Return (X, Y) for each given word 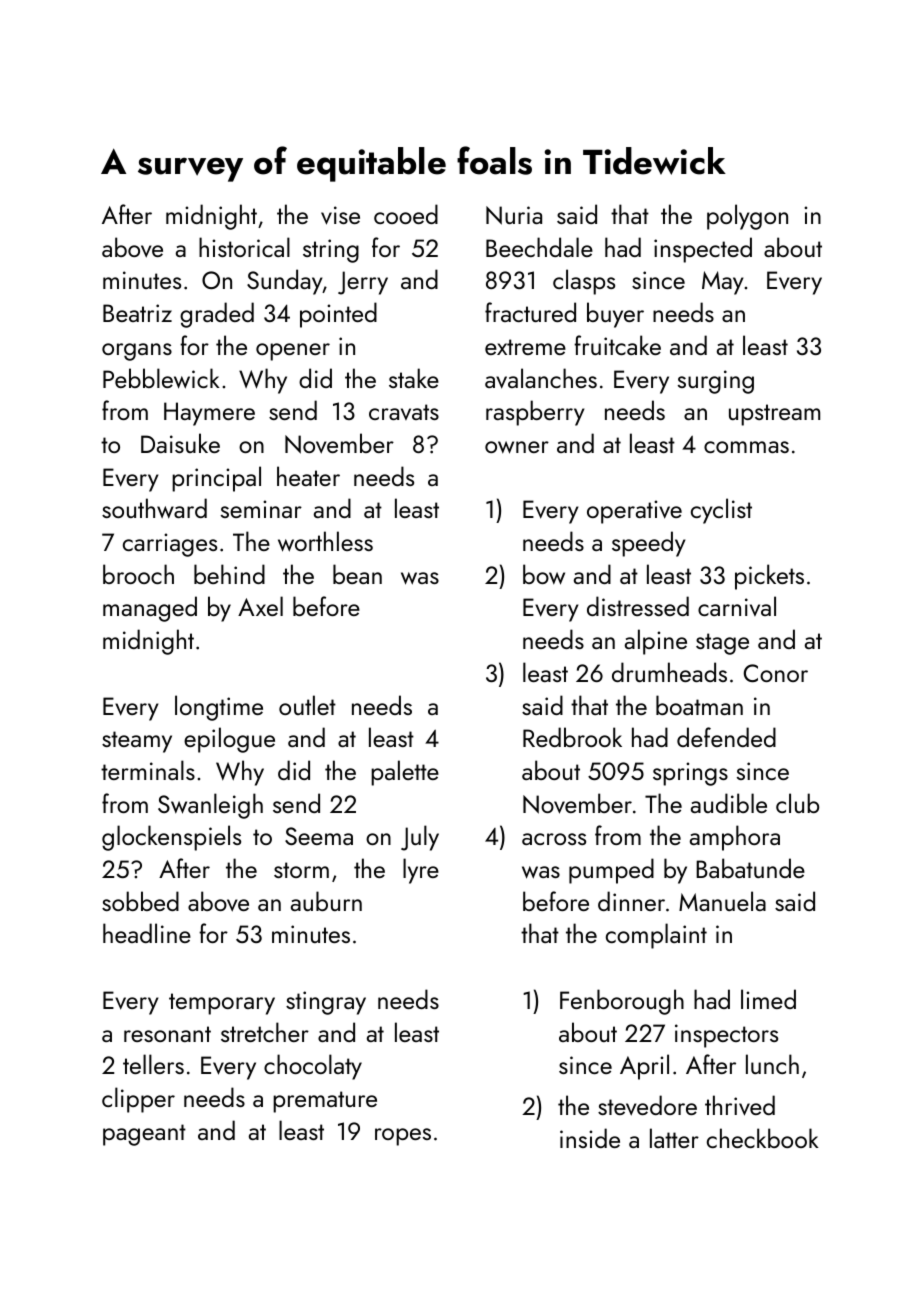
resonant (167, 1034)
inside (590, 1138)
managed (150, 609)
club (797, 803)
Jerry (363, 283)
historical (244, 247)
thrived (740, 1105)
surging (716, 382)
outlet (307, 705)
